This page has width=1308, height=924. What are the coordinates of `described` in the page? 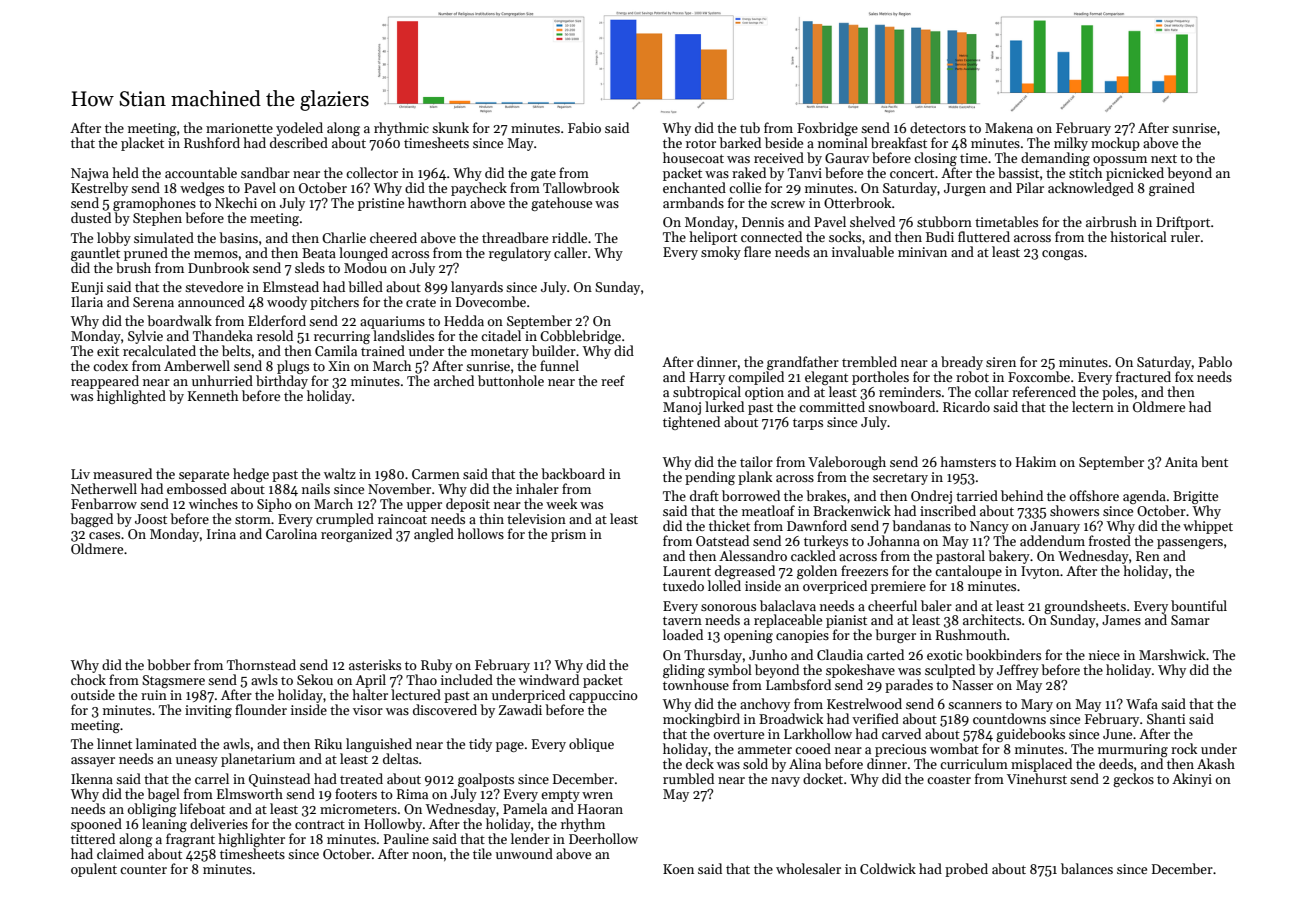 It's located at (299, 142).
